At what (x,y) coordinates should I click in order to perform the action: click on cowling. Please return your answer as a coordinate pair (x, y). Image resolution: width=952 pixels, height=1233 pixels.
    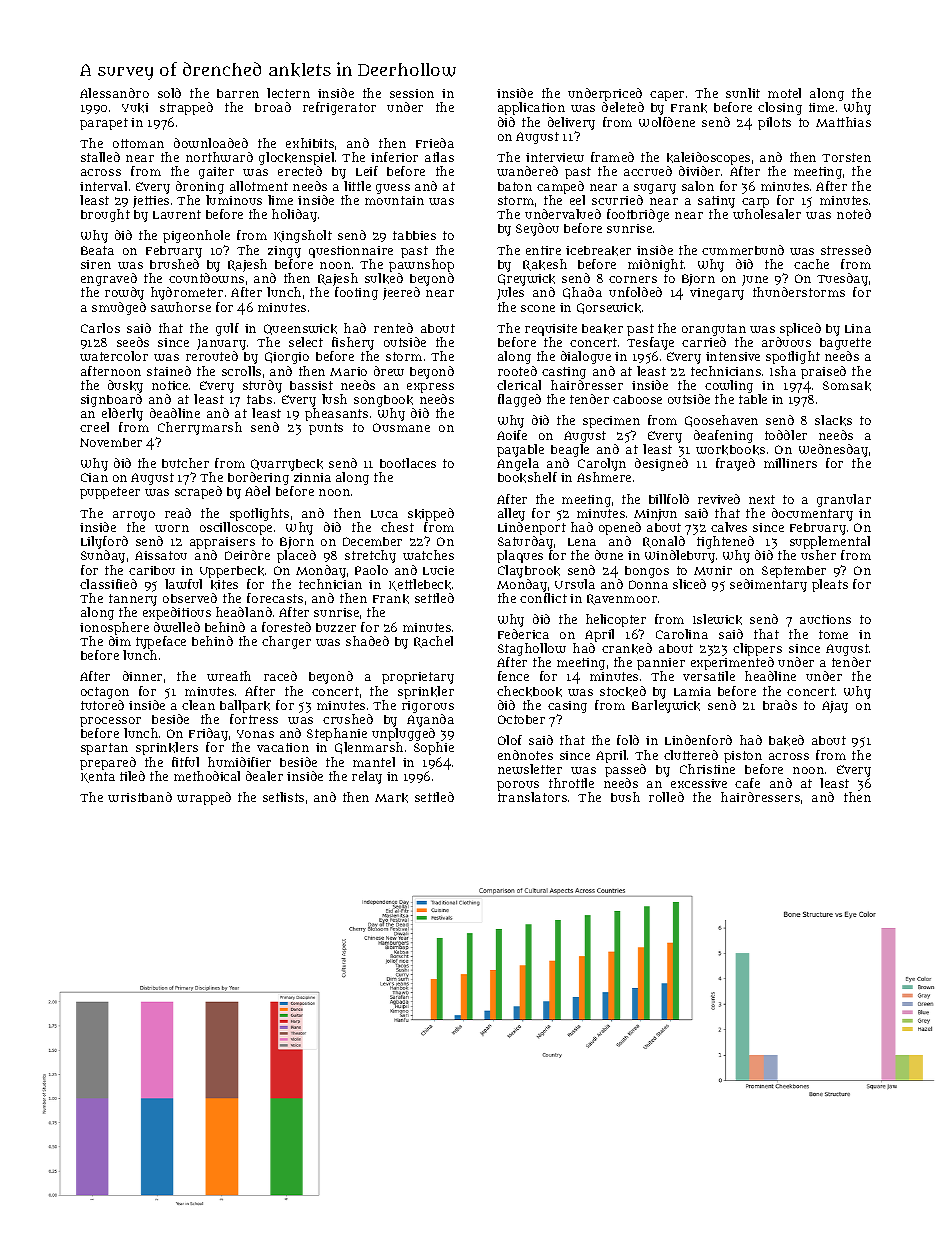
    Looking at the image, I should click on (729, 386).
